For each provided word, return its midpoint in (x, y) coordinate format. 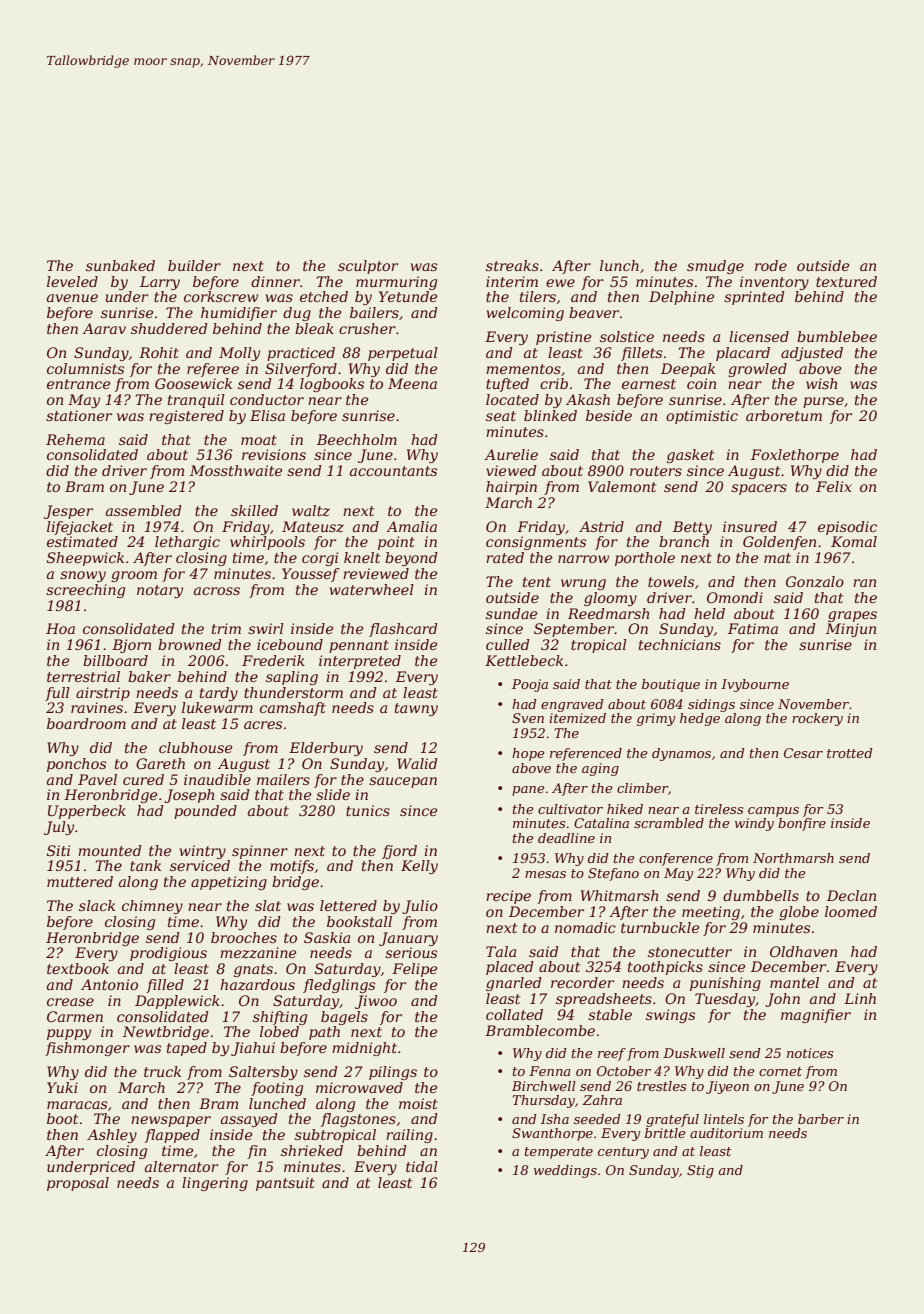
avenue (72, 298)
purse (823, 402)
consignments (536, 543)
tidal (422, 1166)
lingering (215, 1184)
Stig (700, 1171)
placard (743, 354)
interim (512, 281)
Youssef (311, 575)
